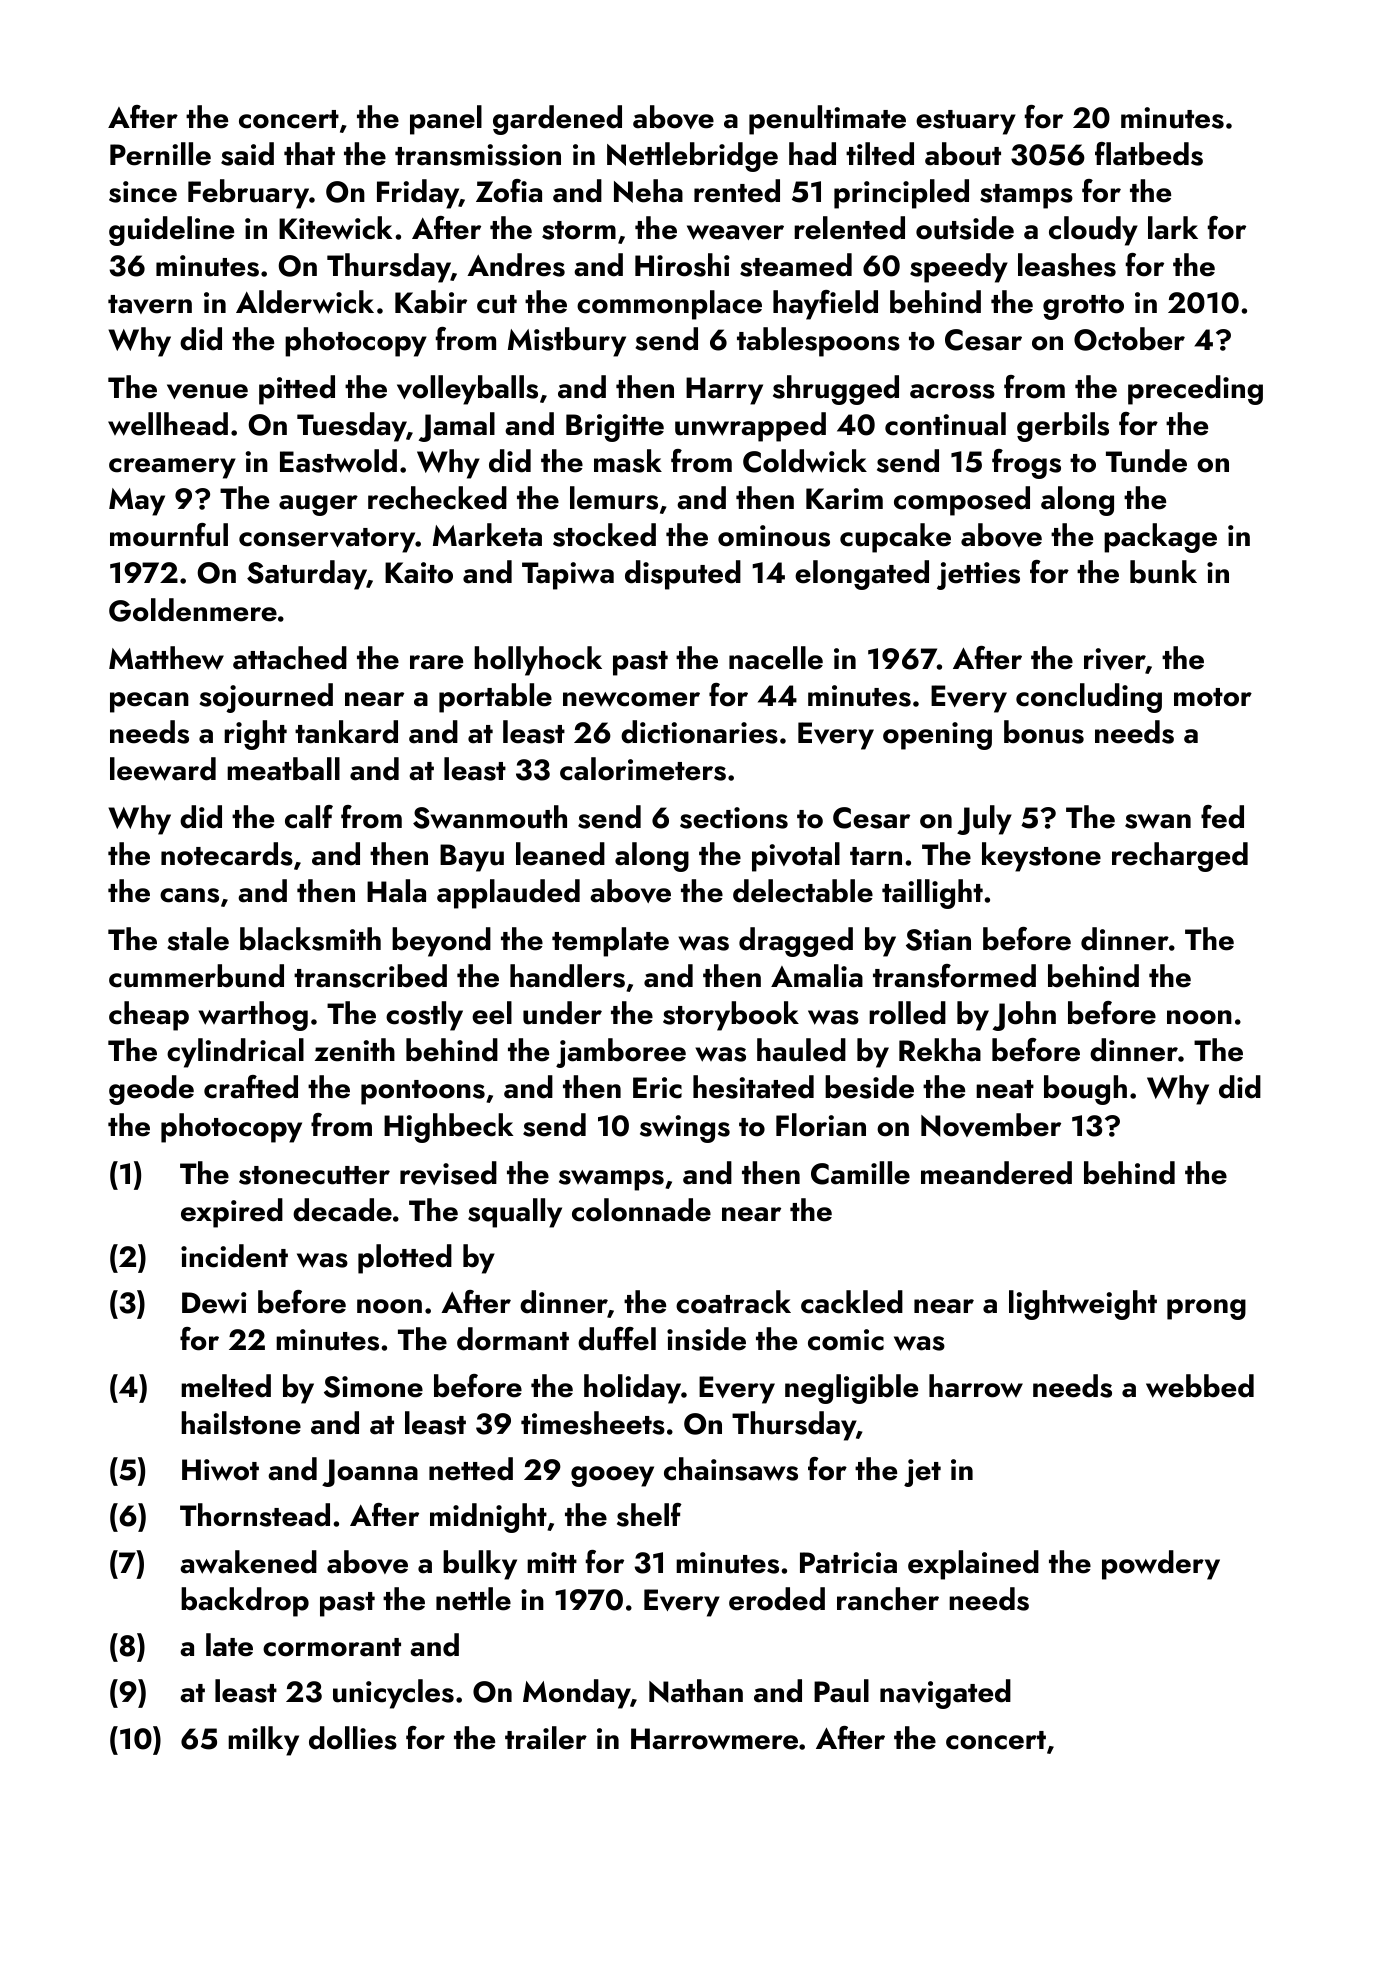  I want to click on gardened, so click(557, 120).
